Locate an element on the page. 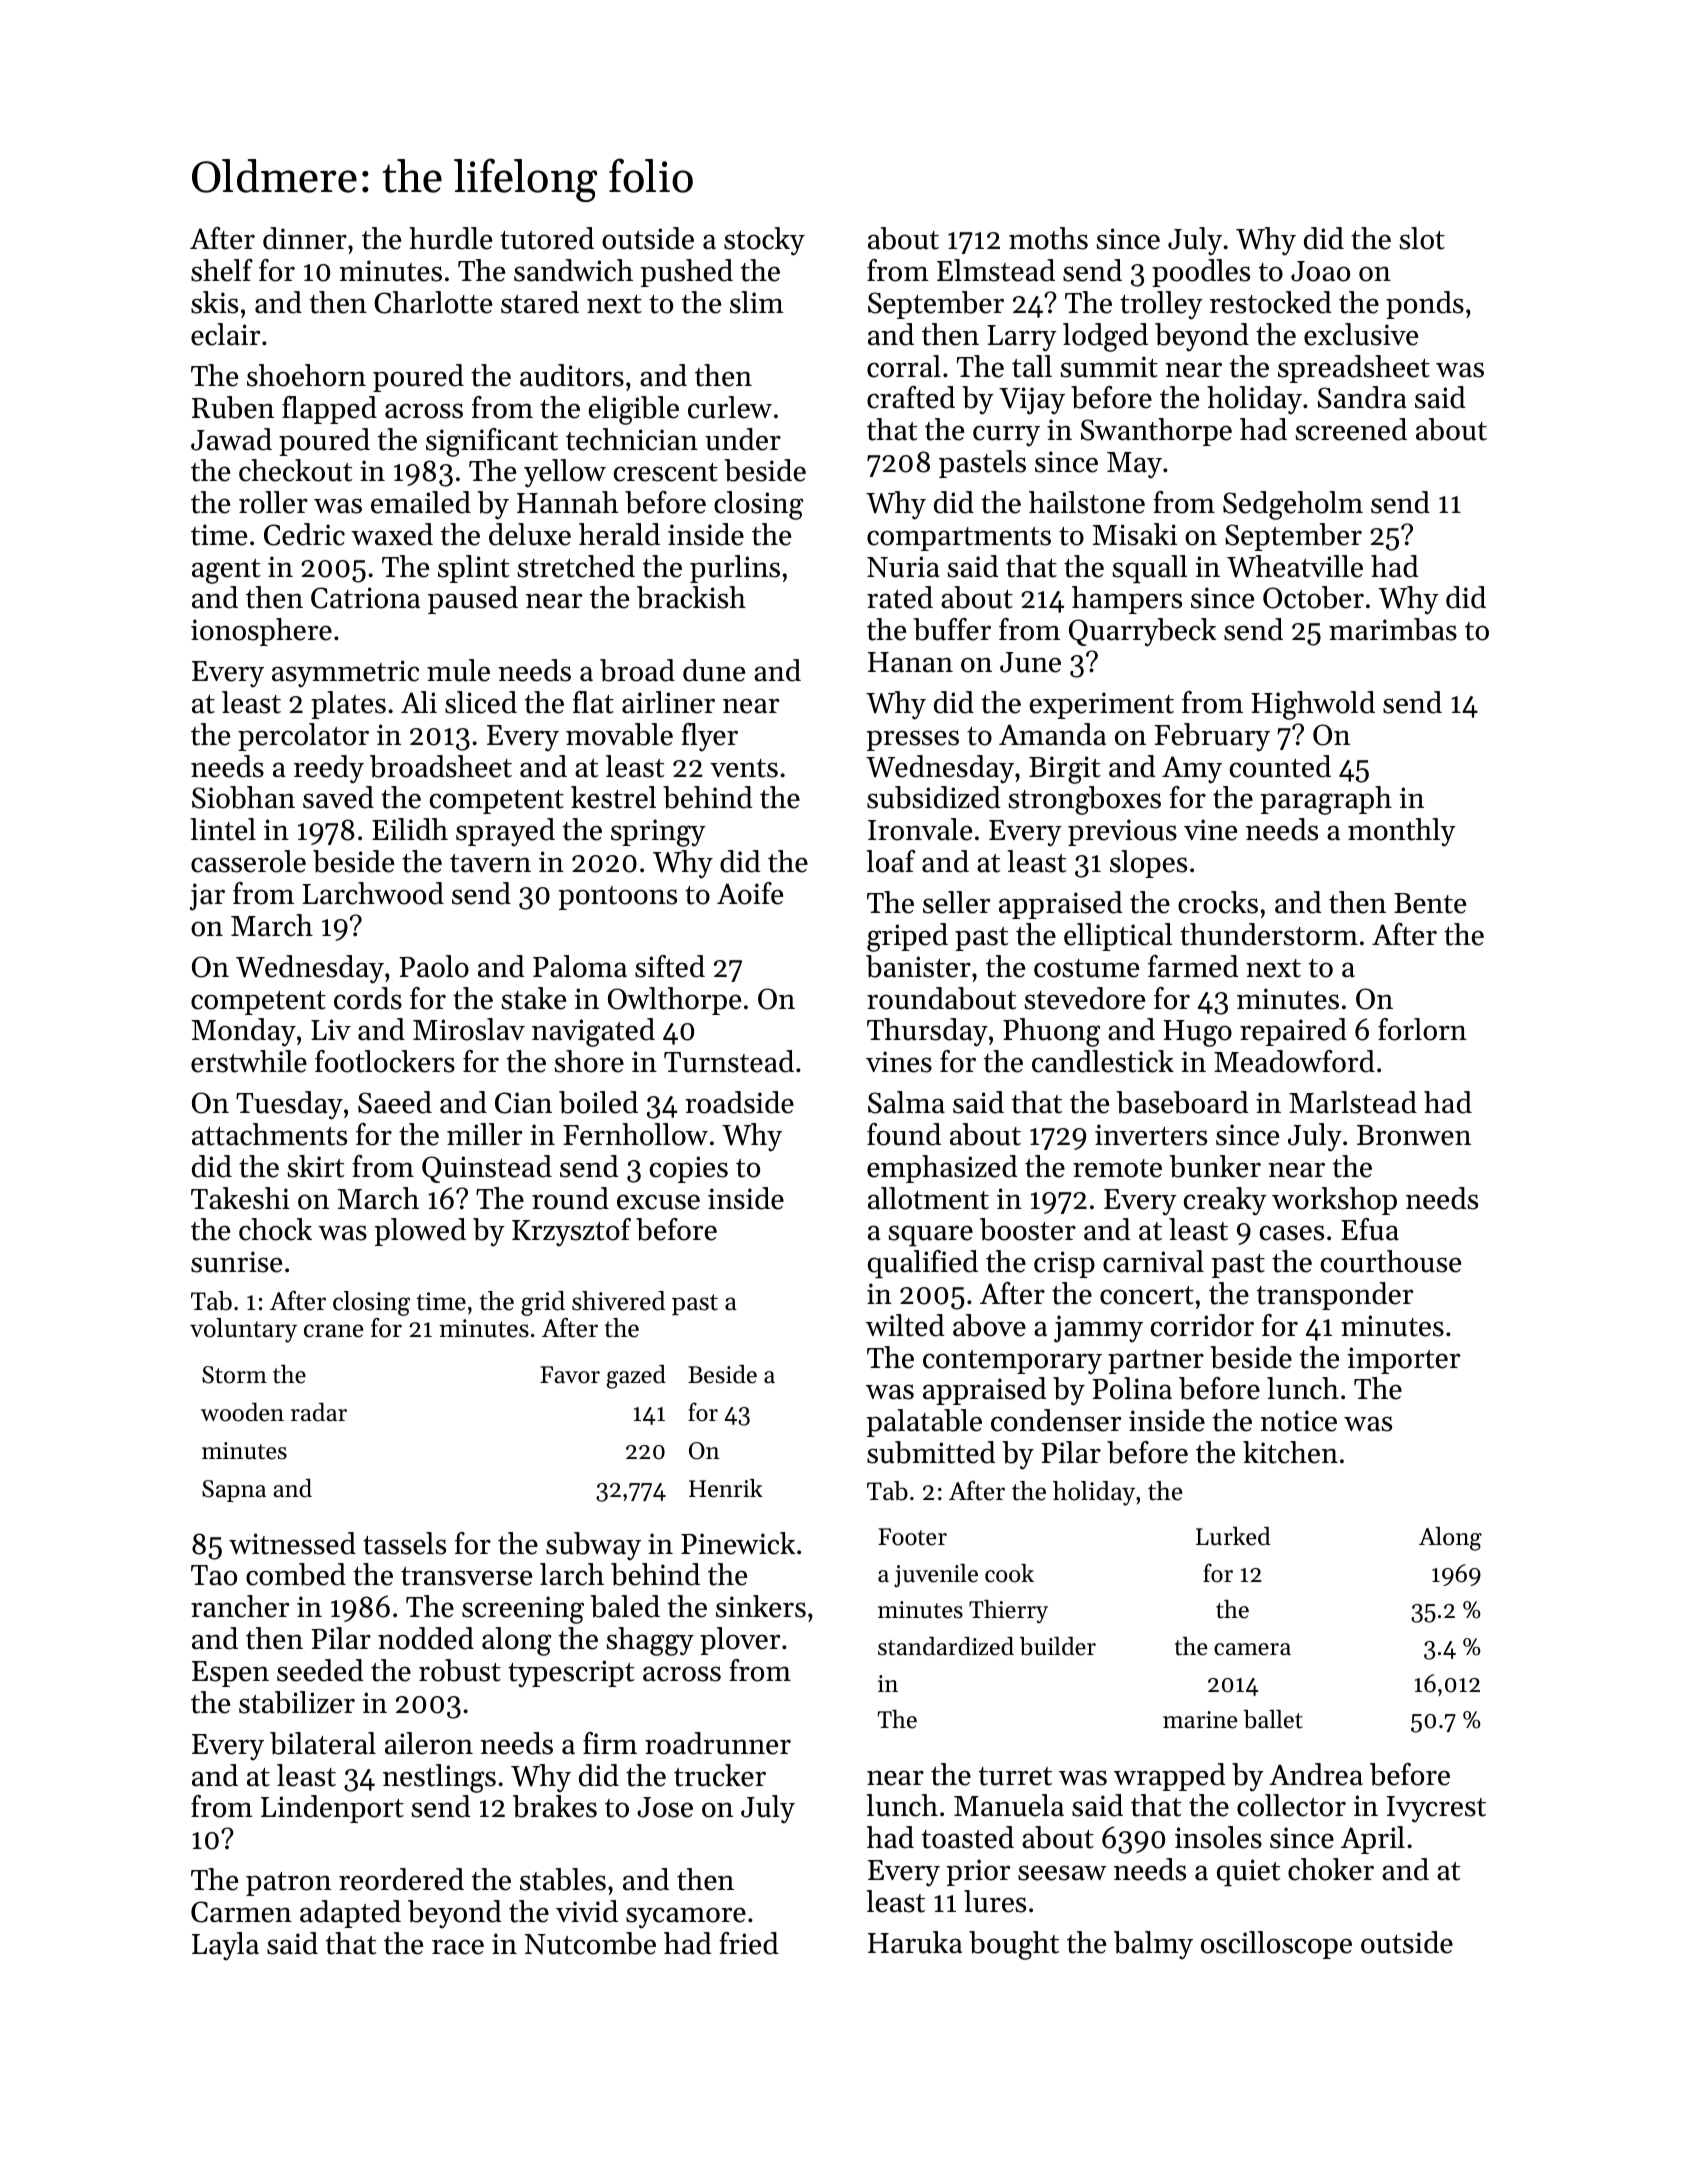 The width and height of the document is (1683, 2178). sifted is located at coordinates (670, 966).
